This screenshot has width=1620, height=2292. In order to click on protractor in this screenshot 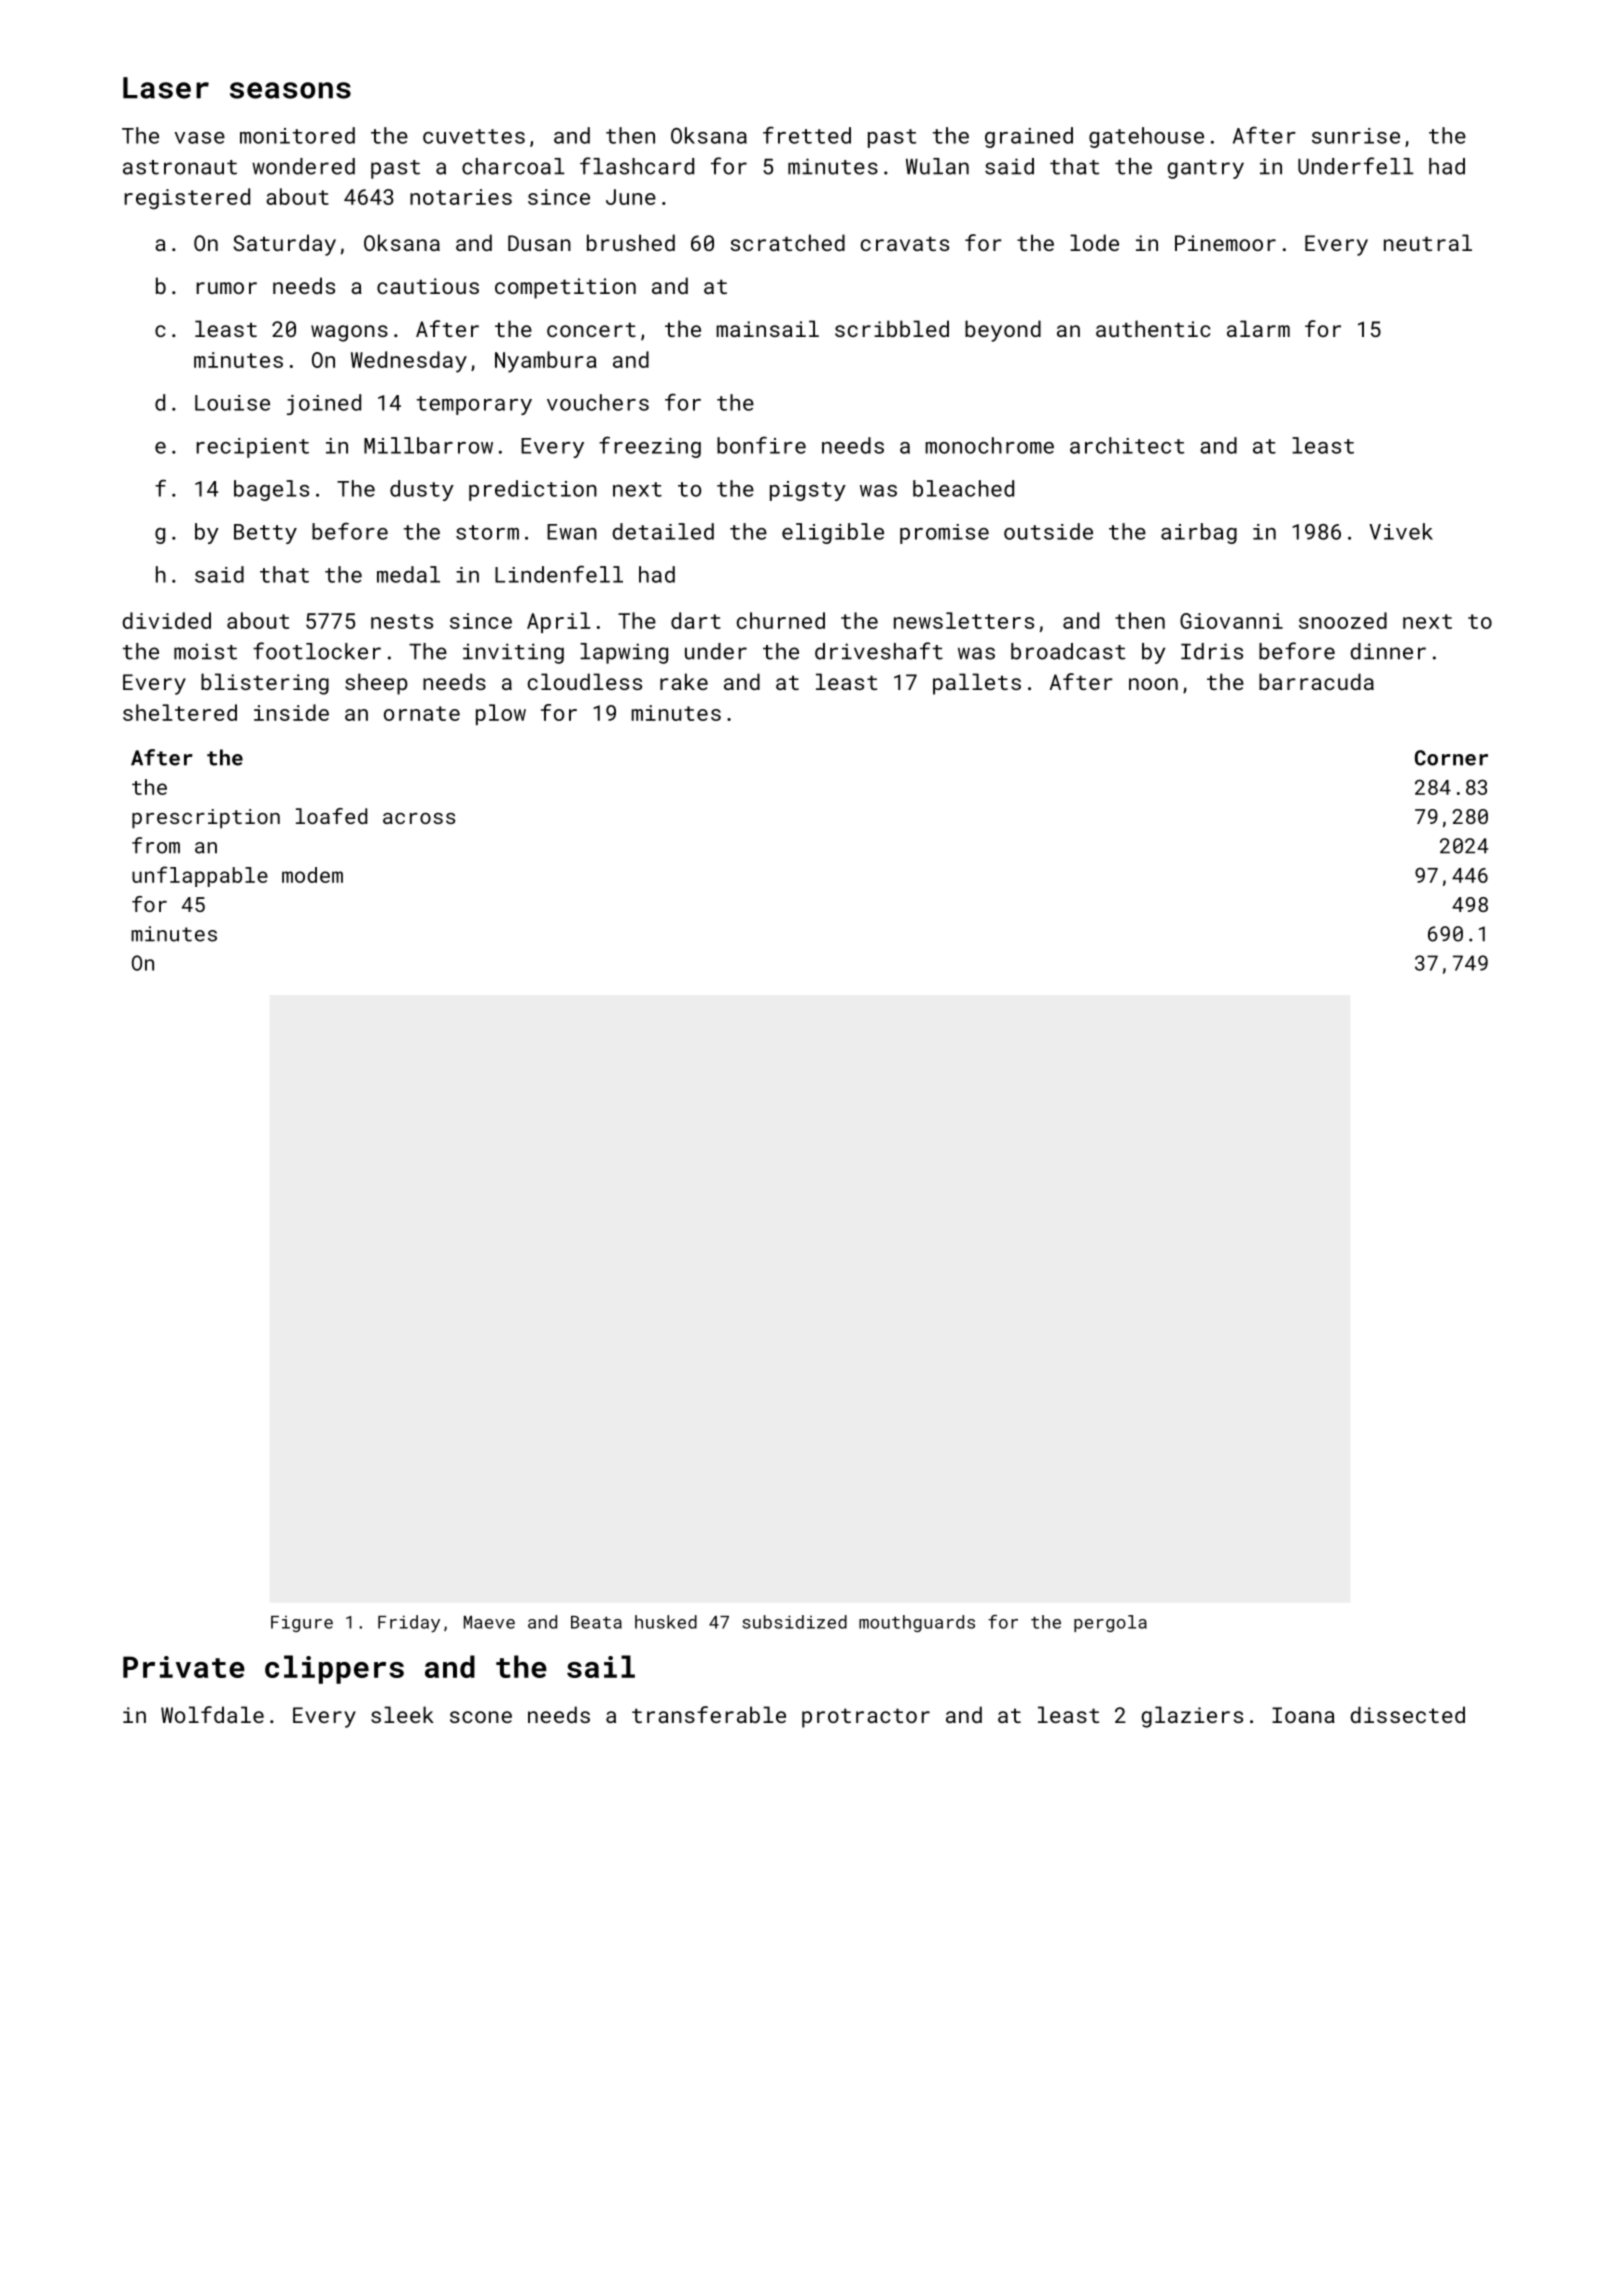, I will do `click(866, 1718)`.
